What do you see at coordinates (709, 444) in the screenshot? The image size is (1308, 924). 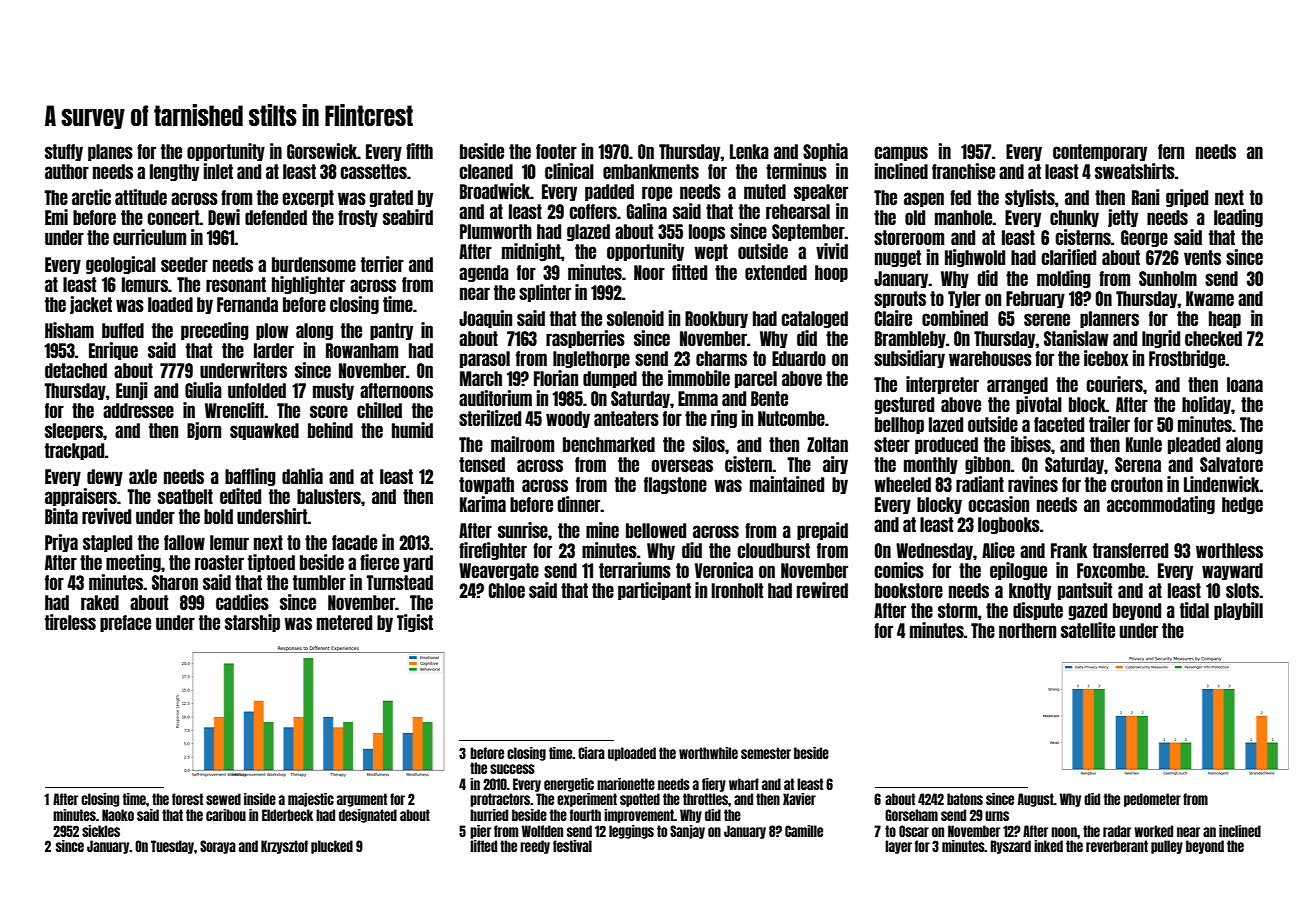 I see `silos` at bounding box center [709, 444].
